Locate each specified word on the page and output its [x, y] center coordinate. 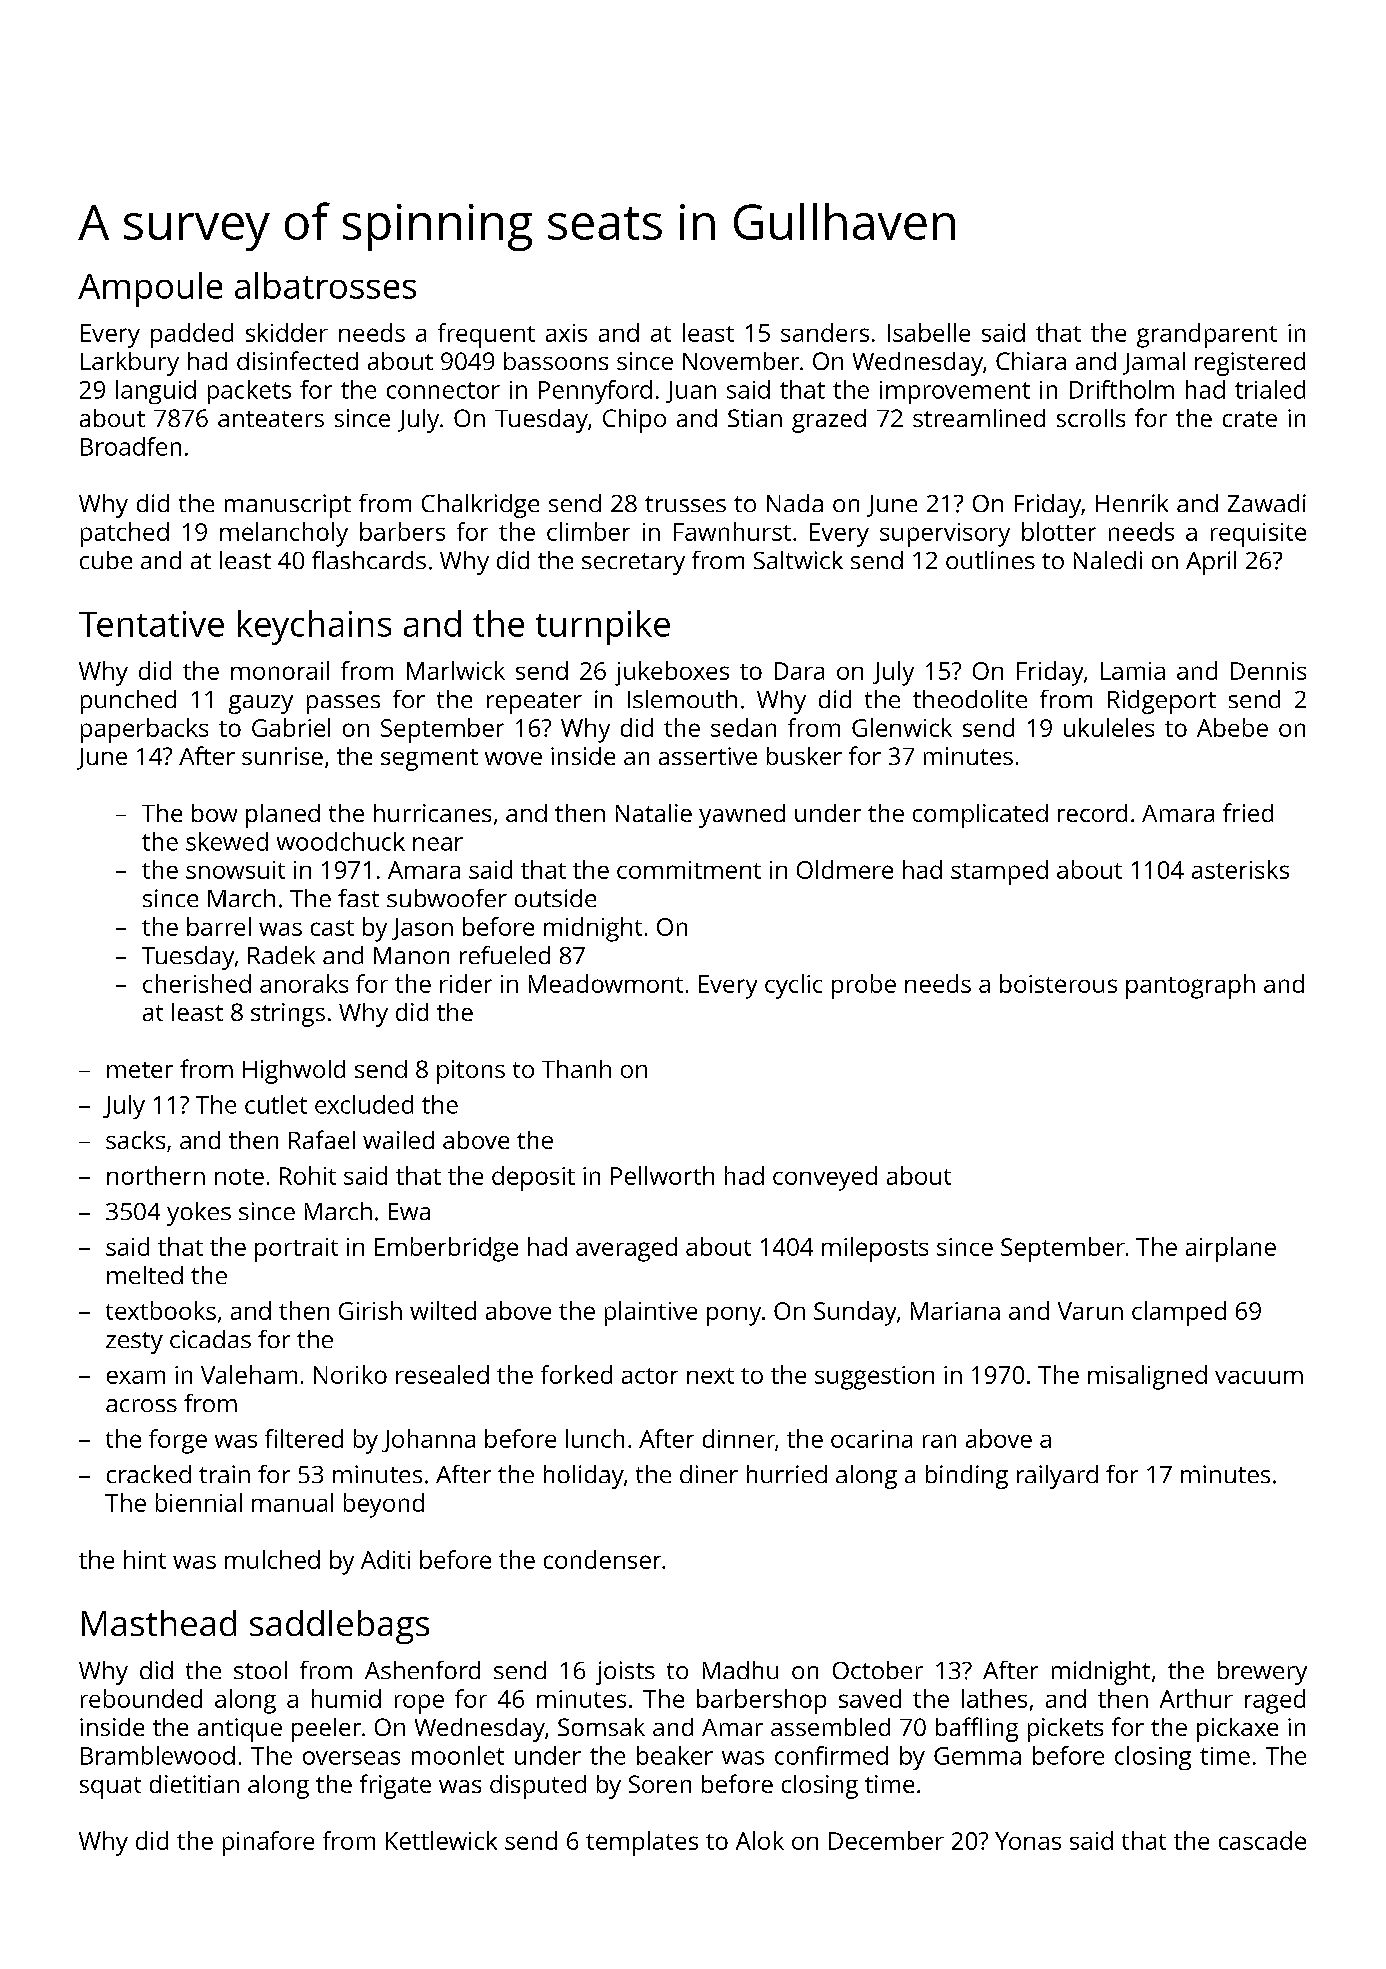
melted [145, 1275]
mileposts [875, 1249]
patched [125, 534]
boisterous [1058, 983]
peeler [326, 1730]
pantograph [1190, 986]
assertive [708, 756]
